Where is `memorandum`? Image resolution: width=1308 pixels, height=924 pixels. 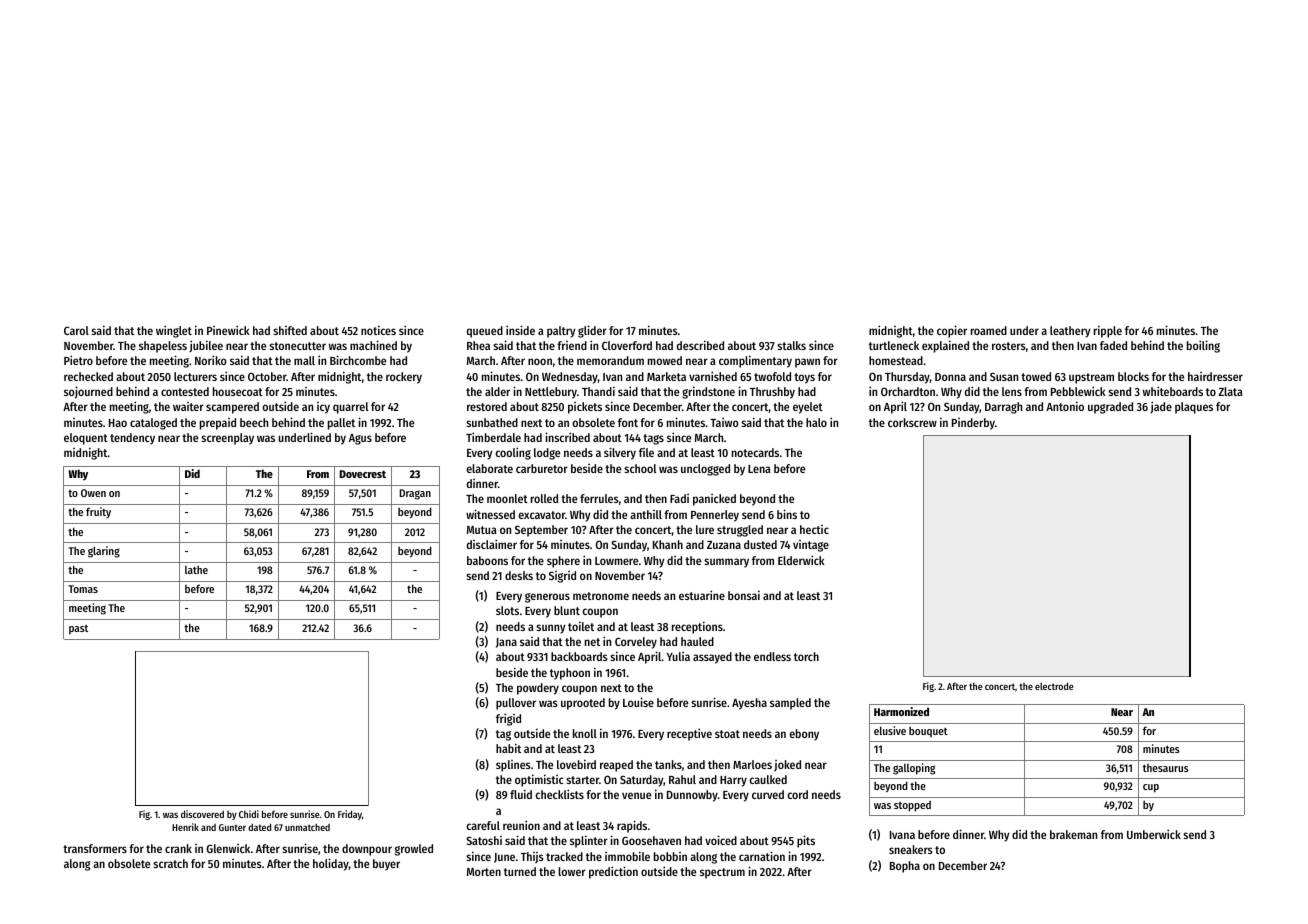 memorandum is located at coordinates (610, 360).
